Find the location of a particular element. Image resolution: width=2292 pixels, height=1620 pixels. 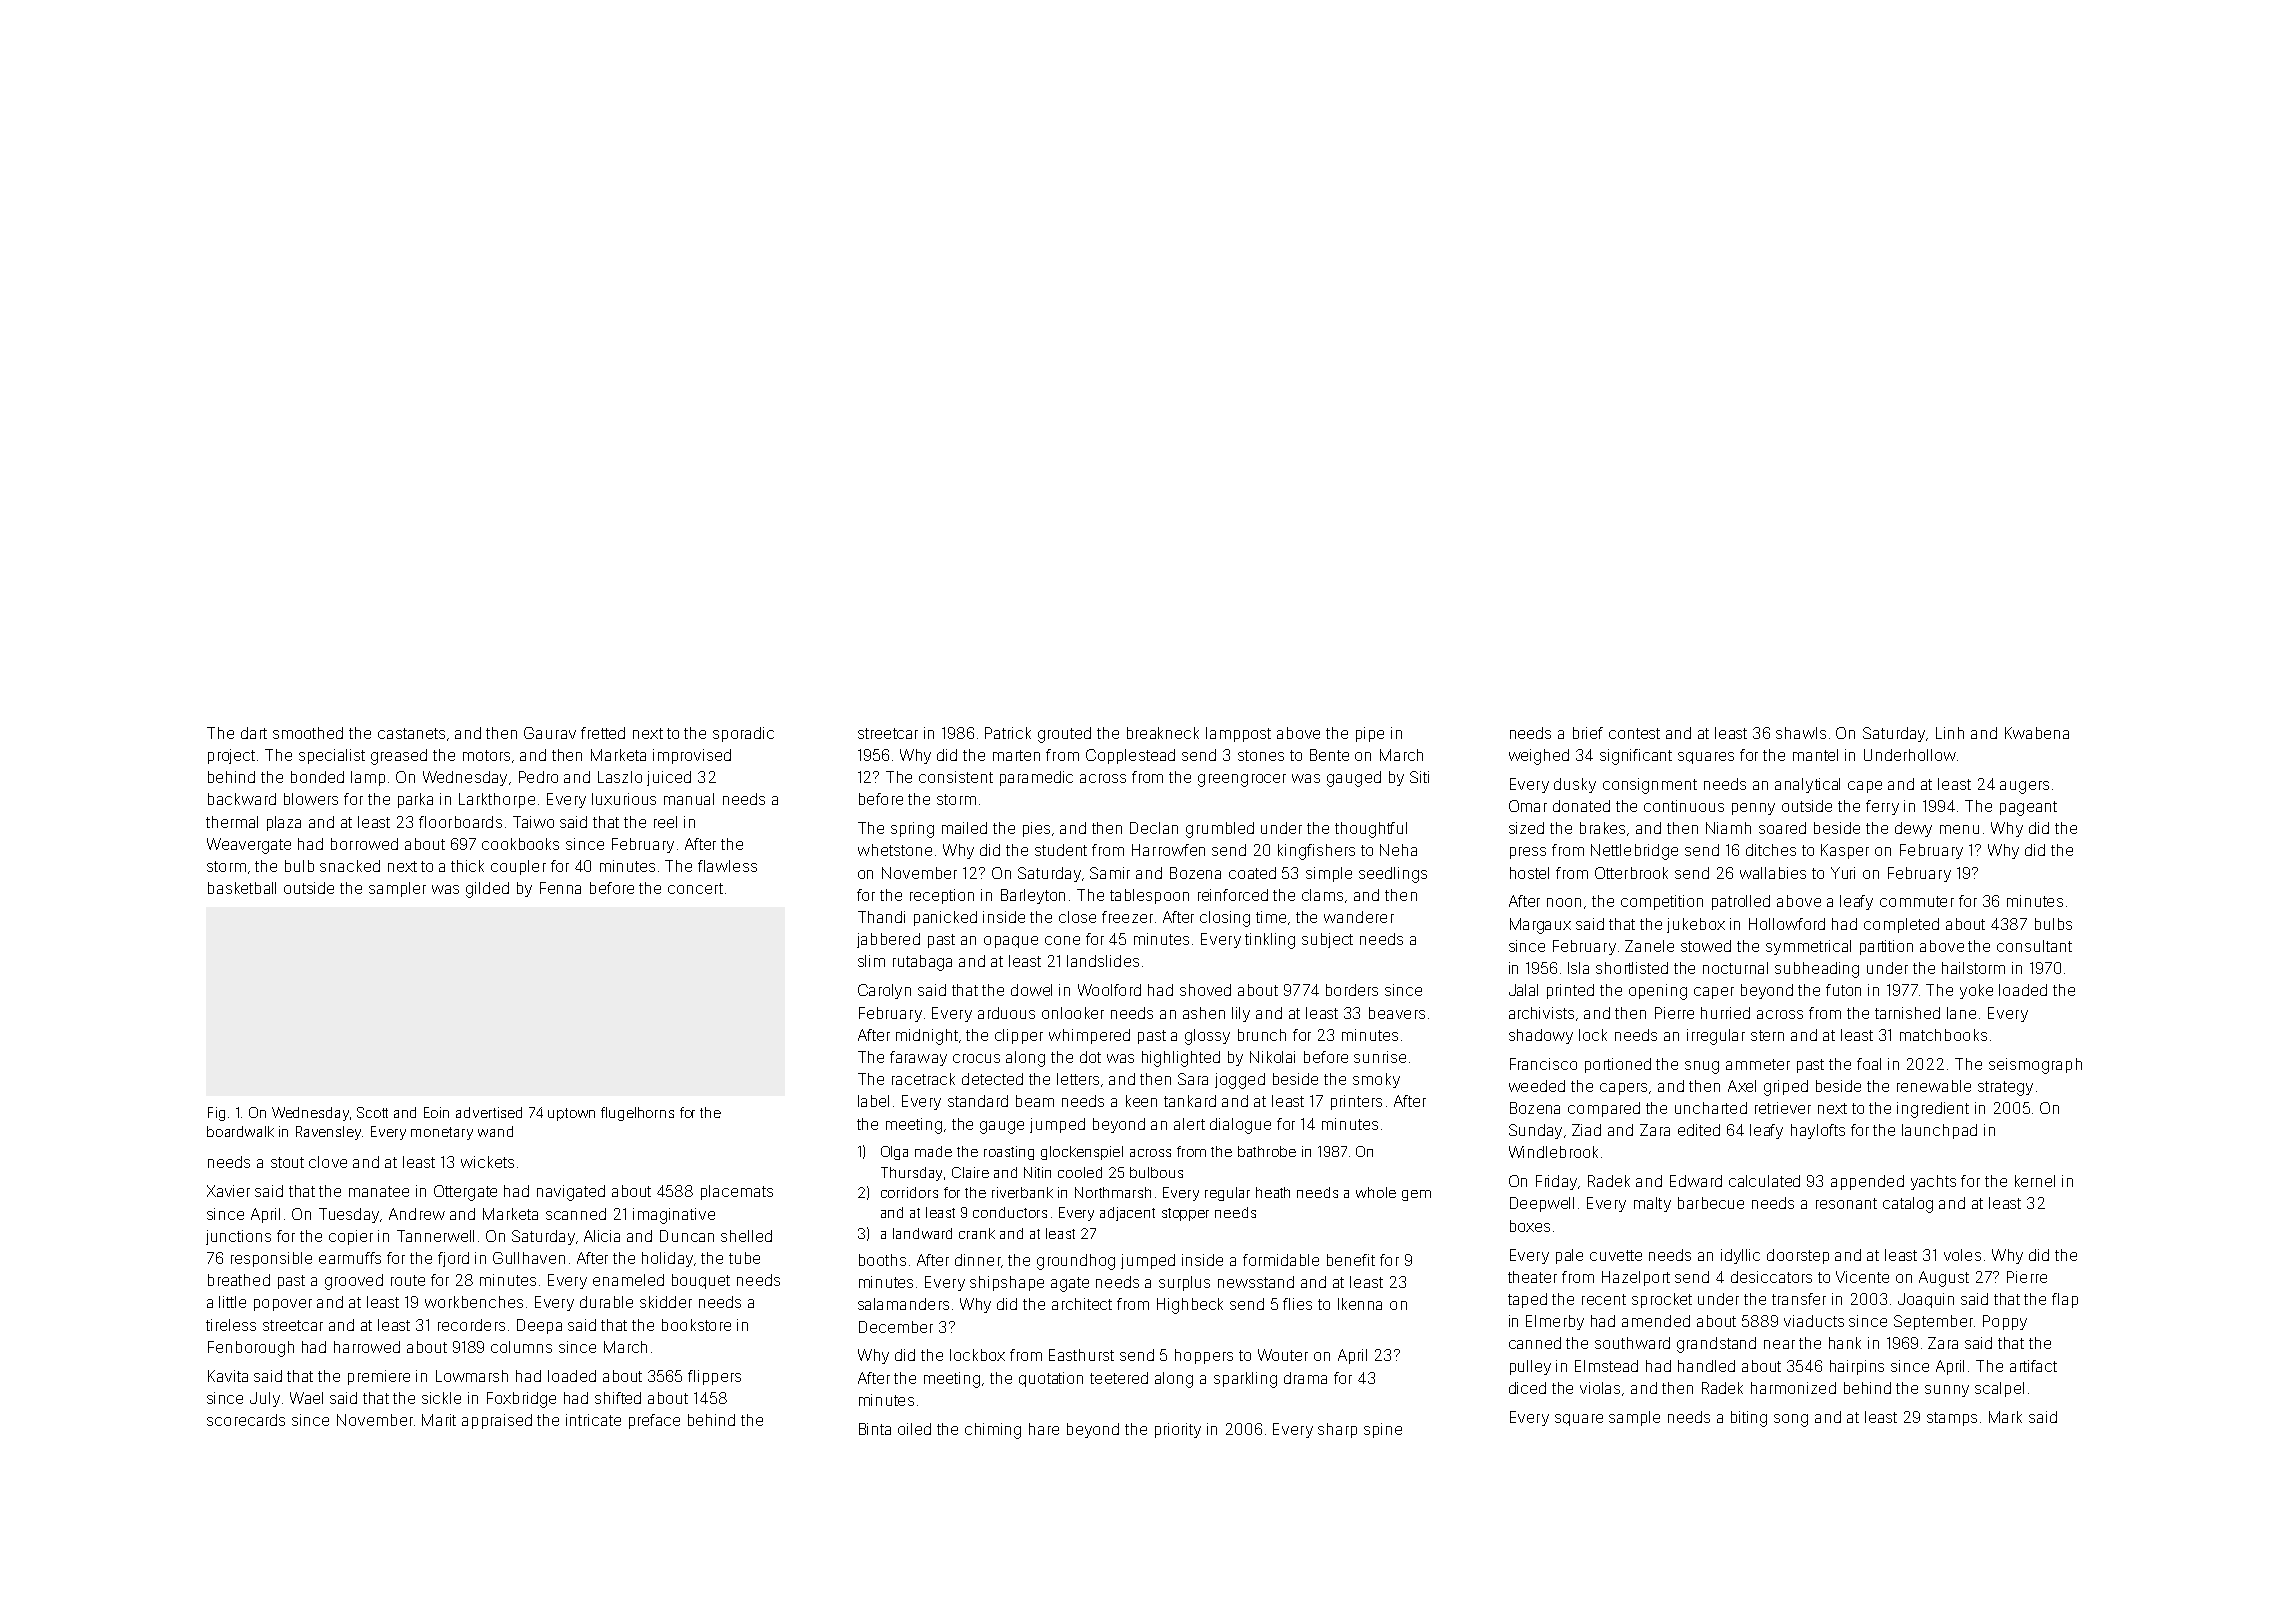

yoke is located at coordinates (1976, 991).
